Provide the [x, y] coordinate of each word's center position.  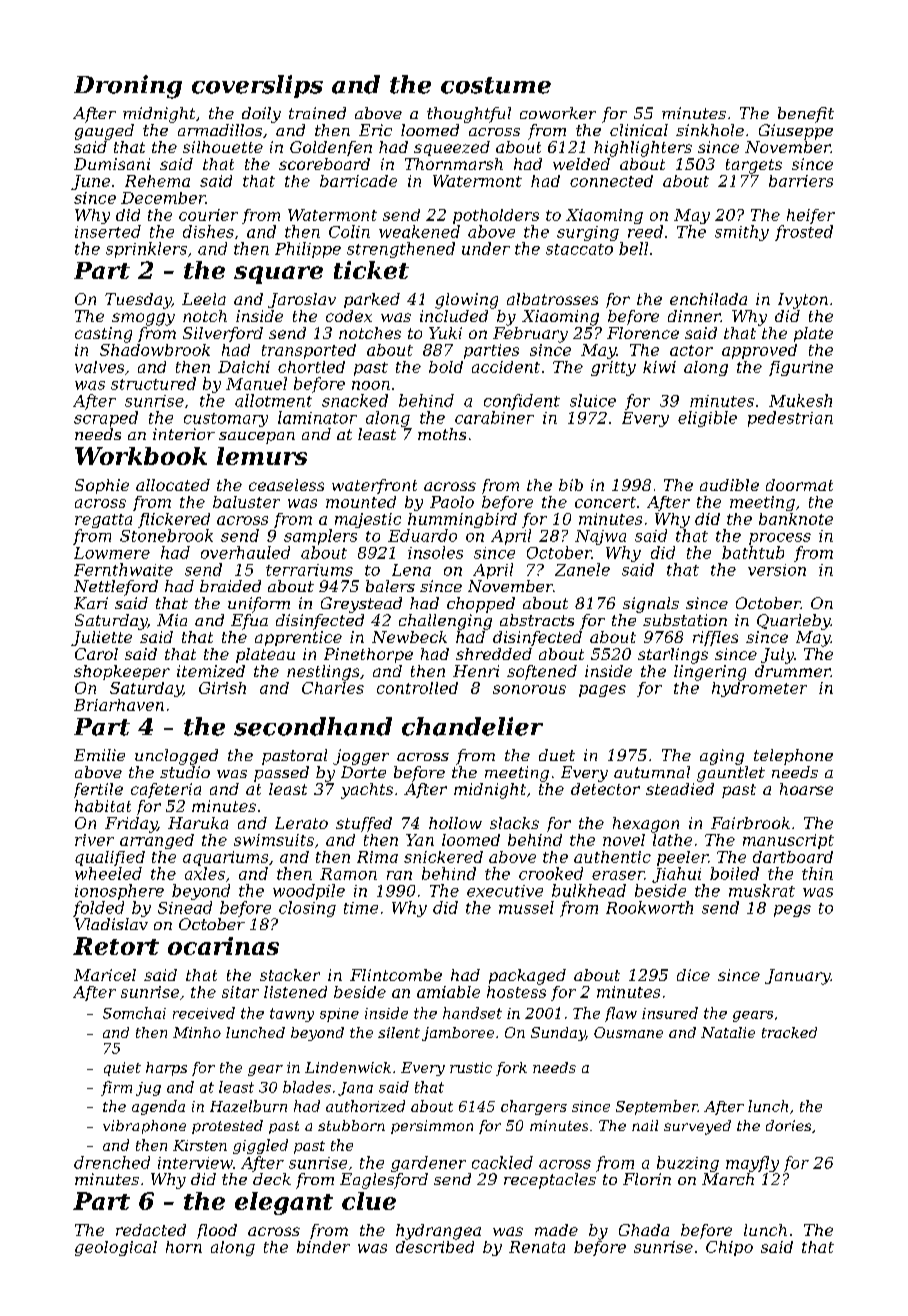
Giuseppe [796, 132]
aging [722, 757]
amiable [448, 992]
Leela [204, 299]
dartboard [793, 857]
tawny [292, 1015]
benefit [806, 115]
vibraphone [144, 1127]
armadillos [220, 130]
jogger [361, 757]
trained [317, 113]
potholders [496, 216]
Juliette [101, 638]
